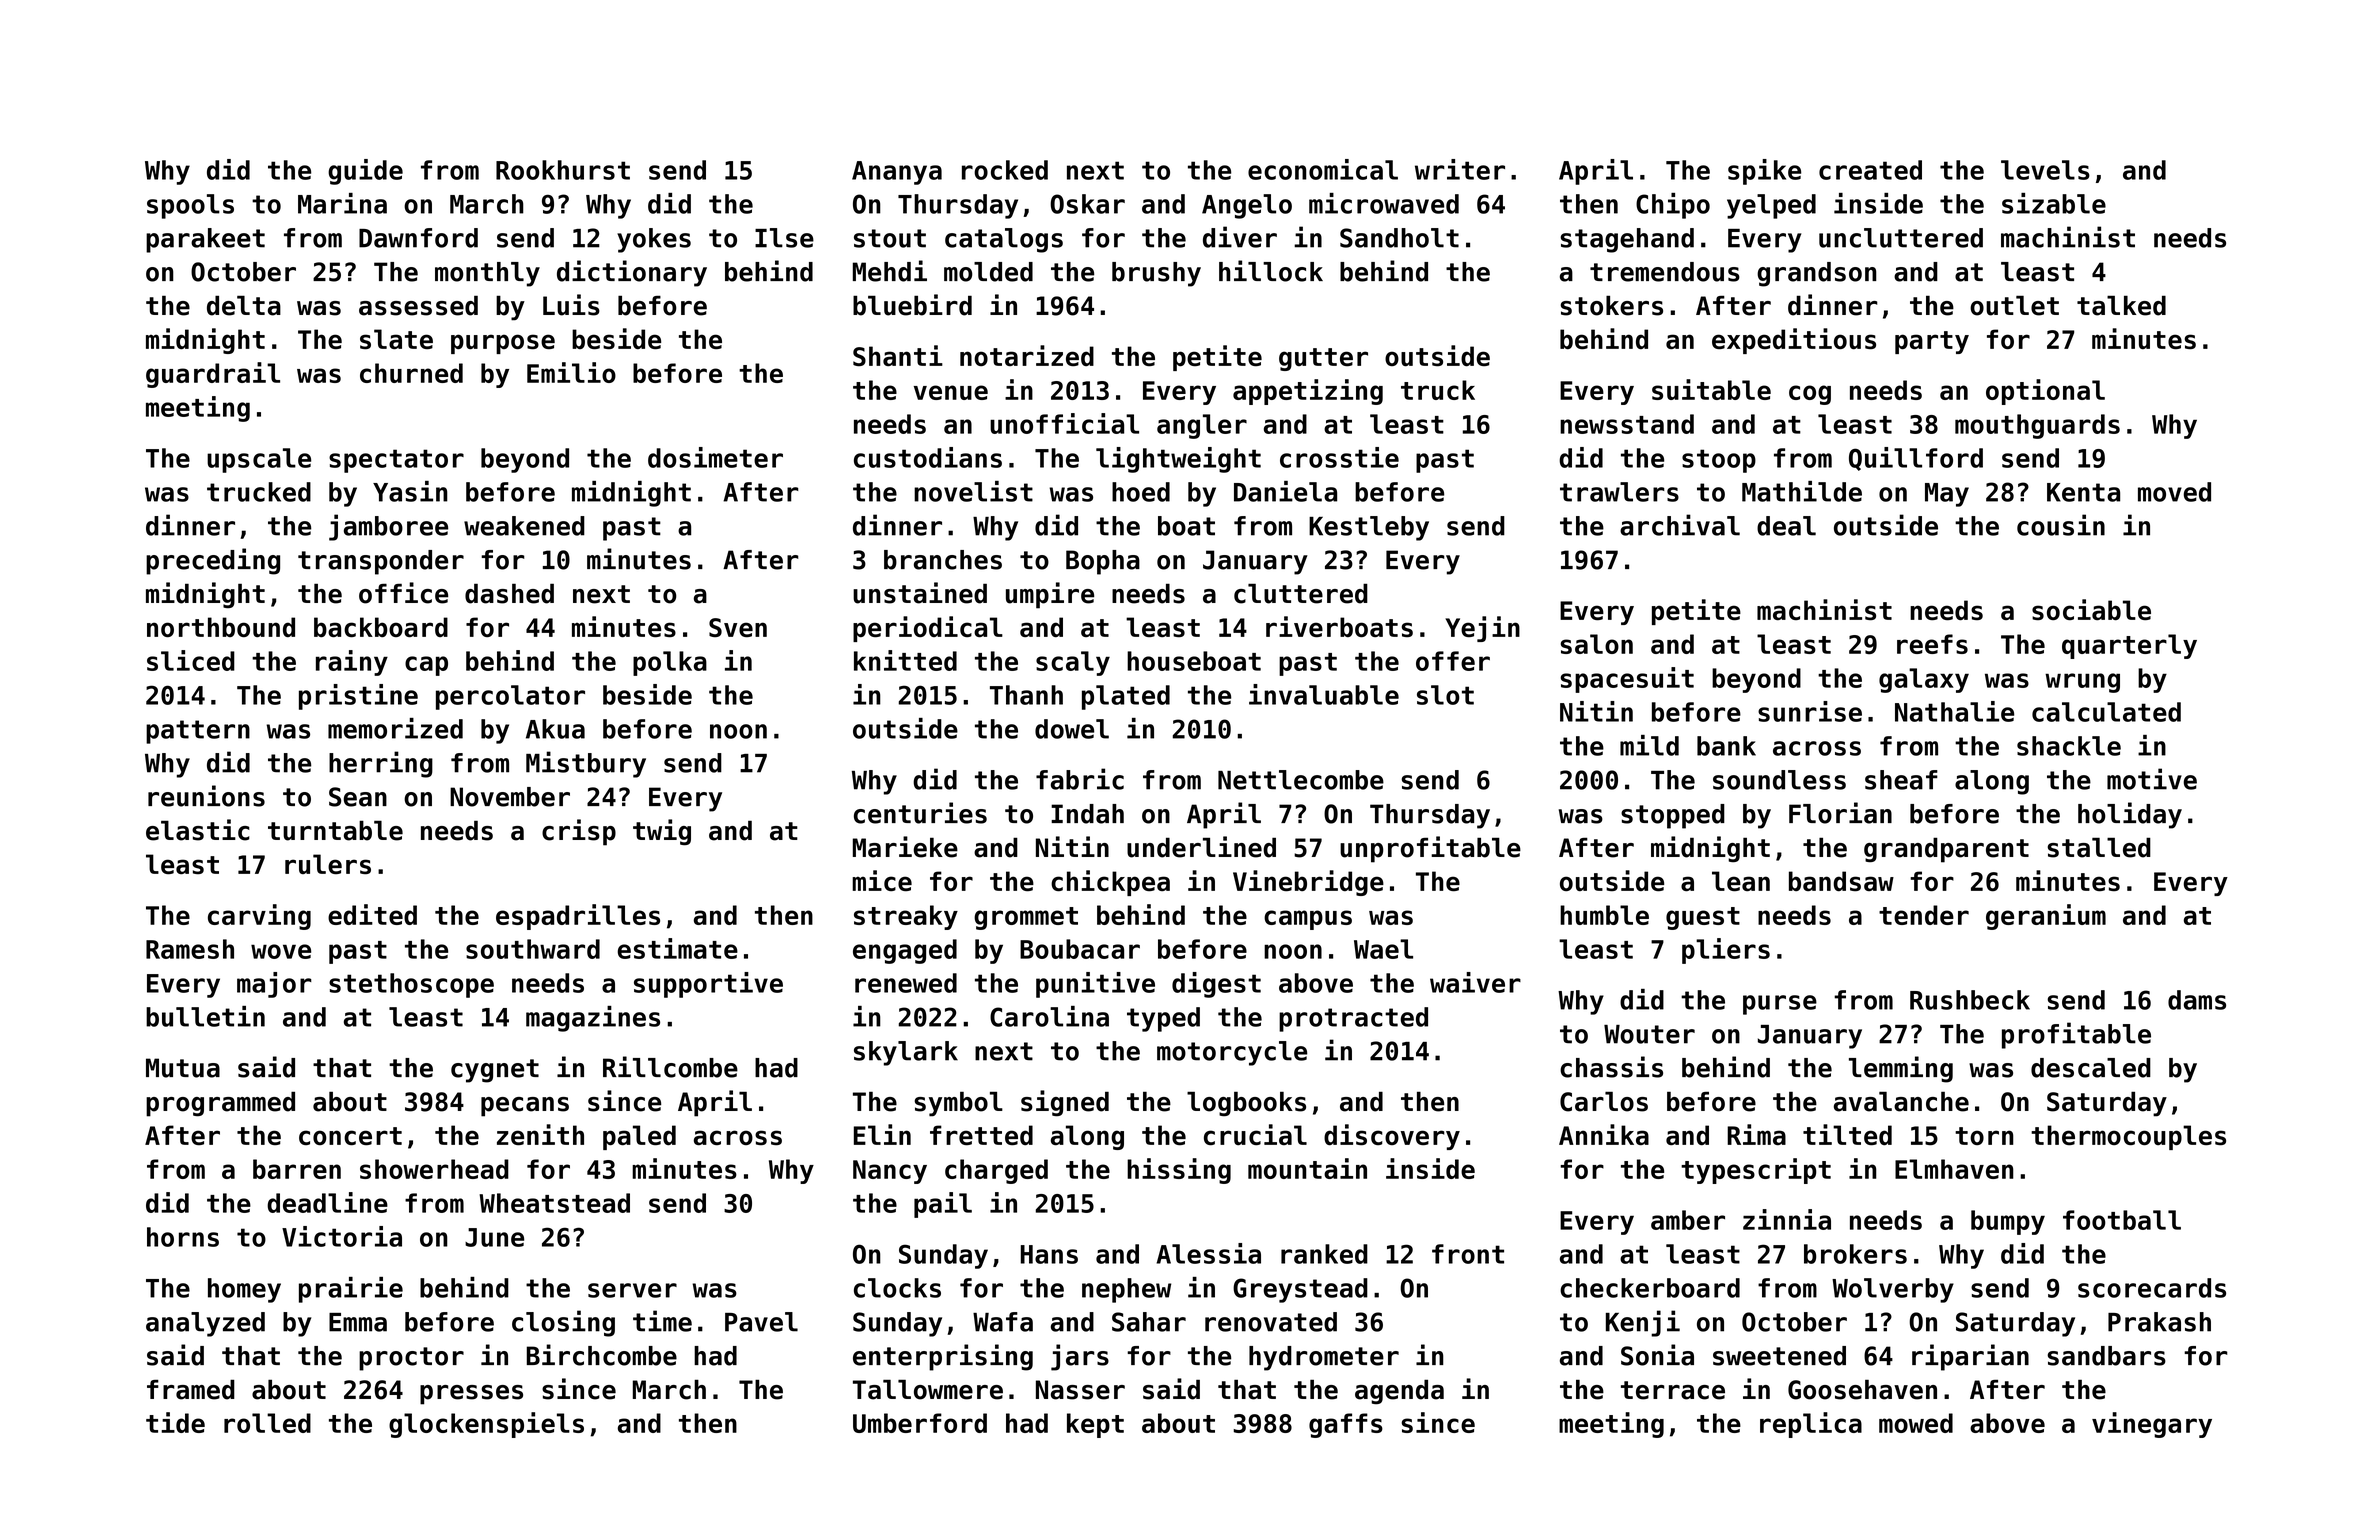  I want to click on vinegary, so click(2152, 1425).
